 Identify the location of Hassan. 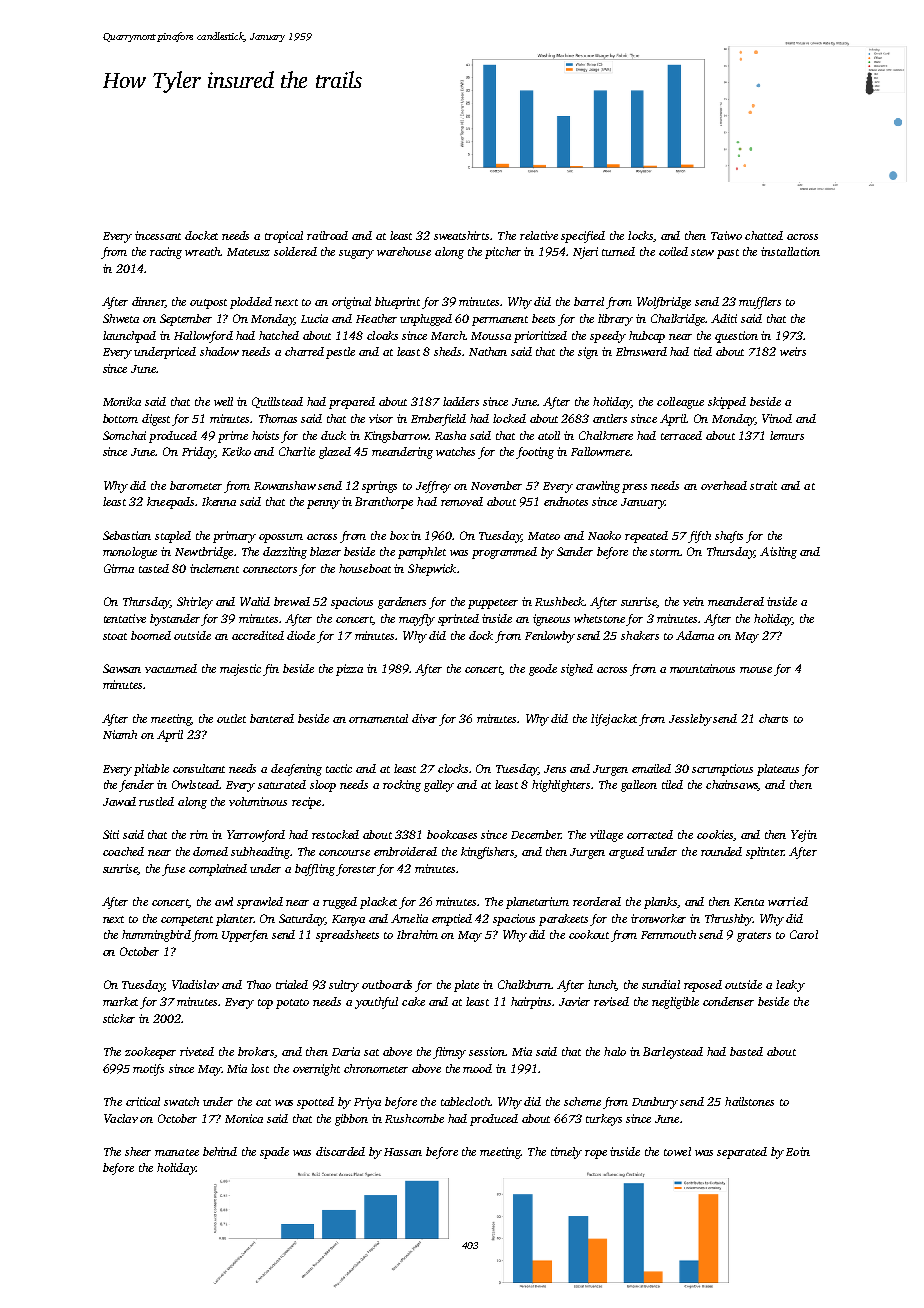
(403, 1152).
